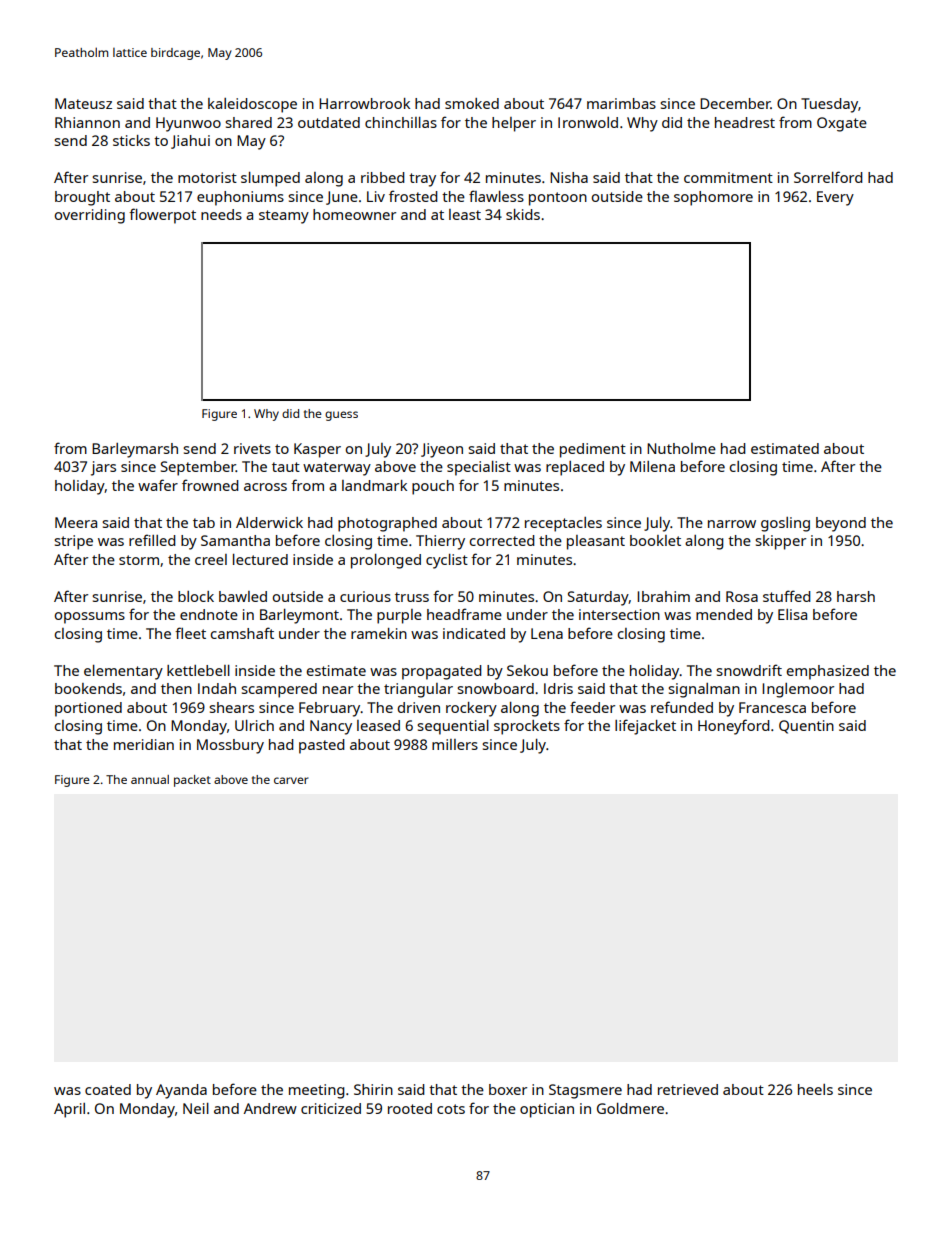  I want to click on steamy, so click(284, 217).
